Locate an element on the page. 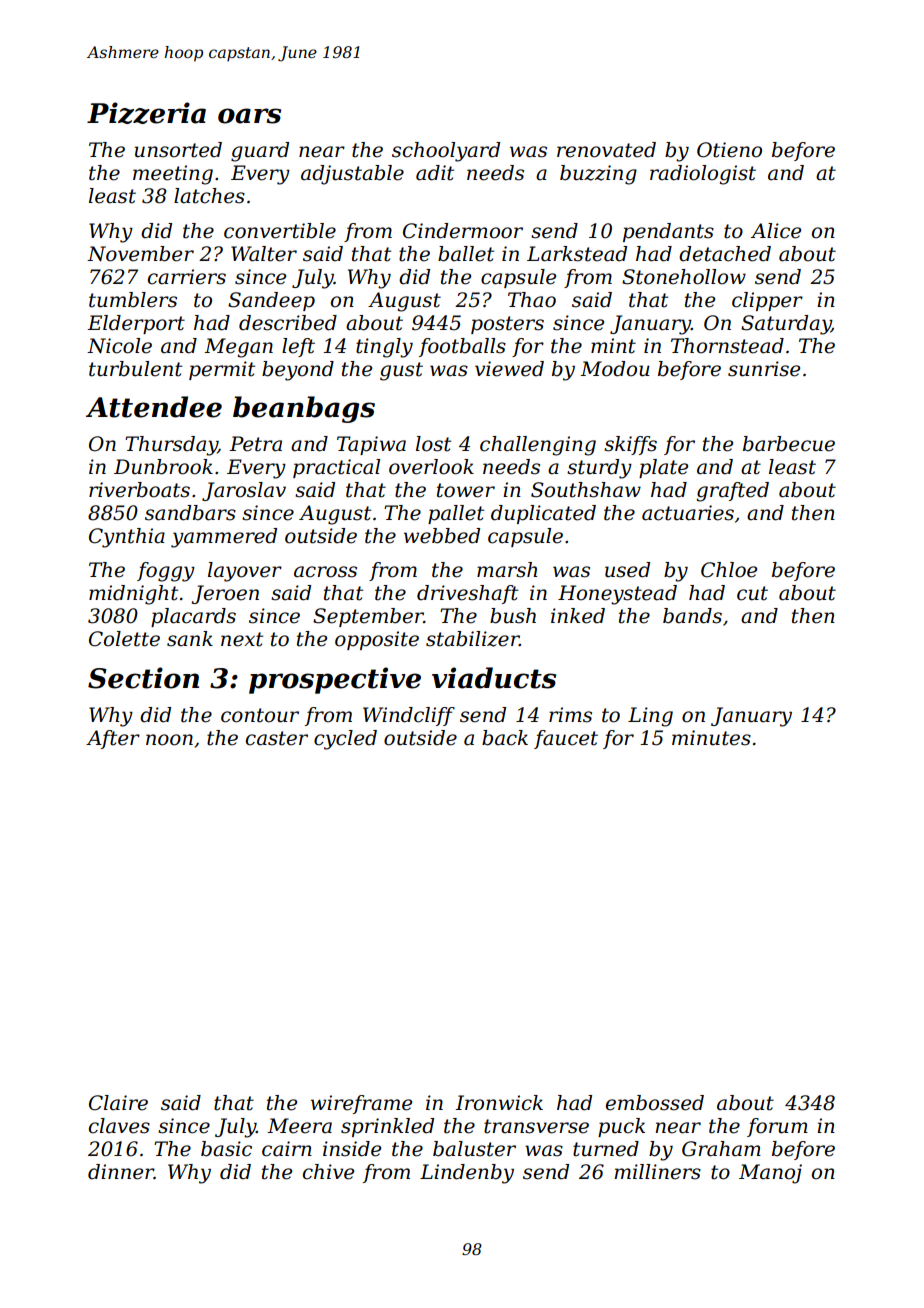  Graham is located at coordinates (721, 1149).
